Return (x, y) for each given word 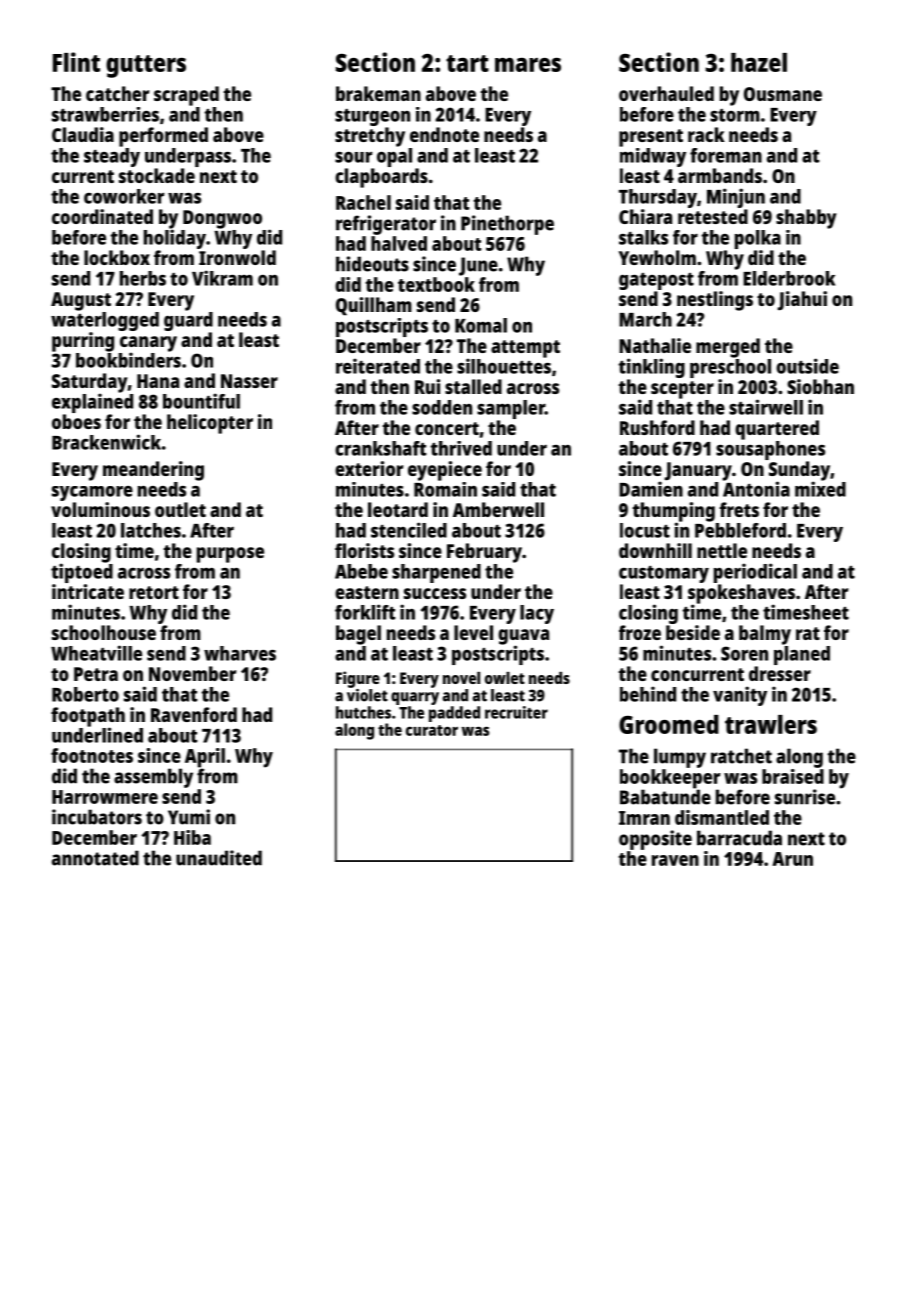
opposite (655, 840)
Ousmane (783, 94)
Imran (644, 818)
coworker (124, 196)
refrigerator (386, 225)
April (205, 758)
